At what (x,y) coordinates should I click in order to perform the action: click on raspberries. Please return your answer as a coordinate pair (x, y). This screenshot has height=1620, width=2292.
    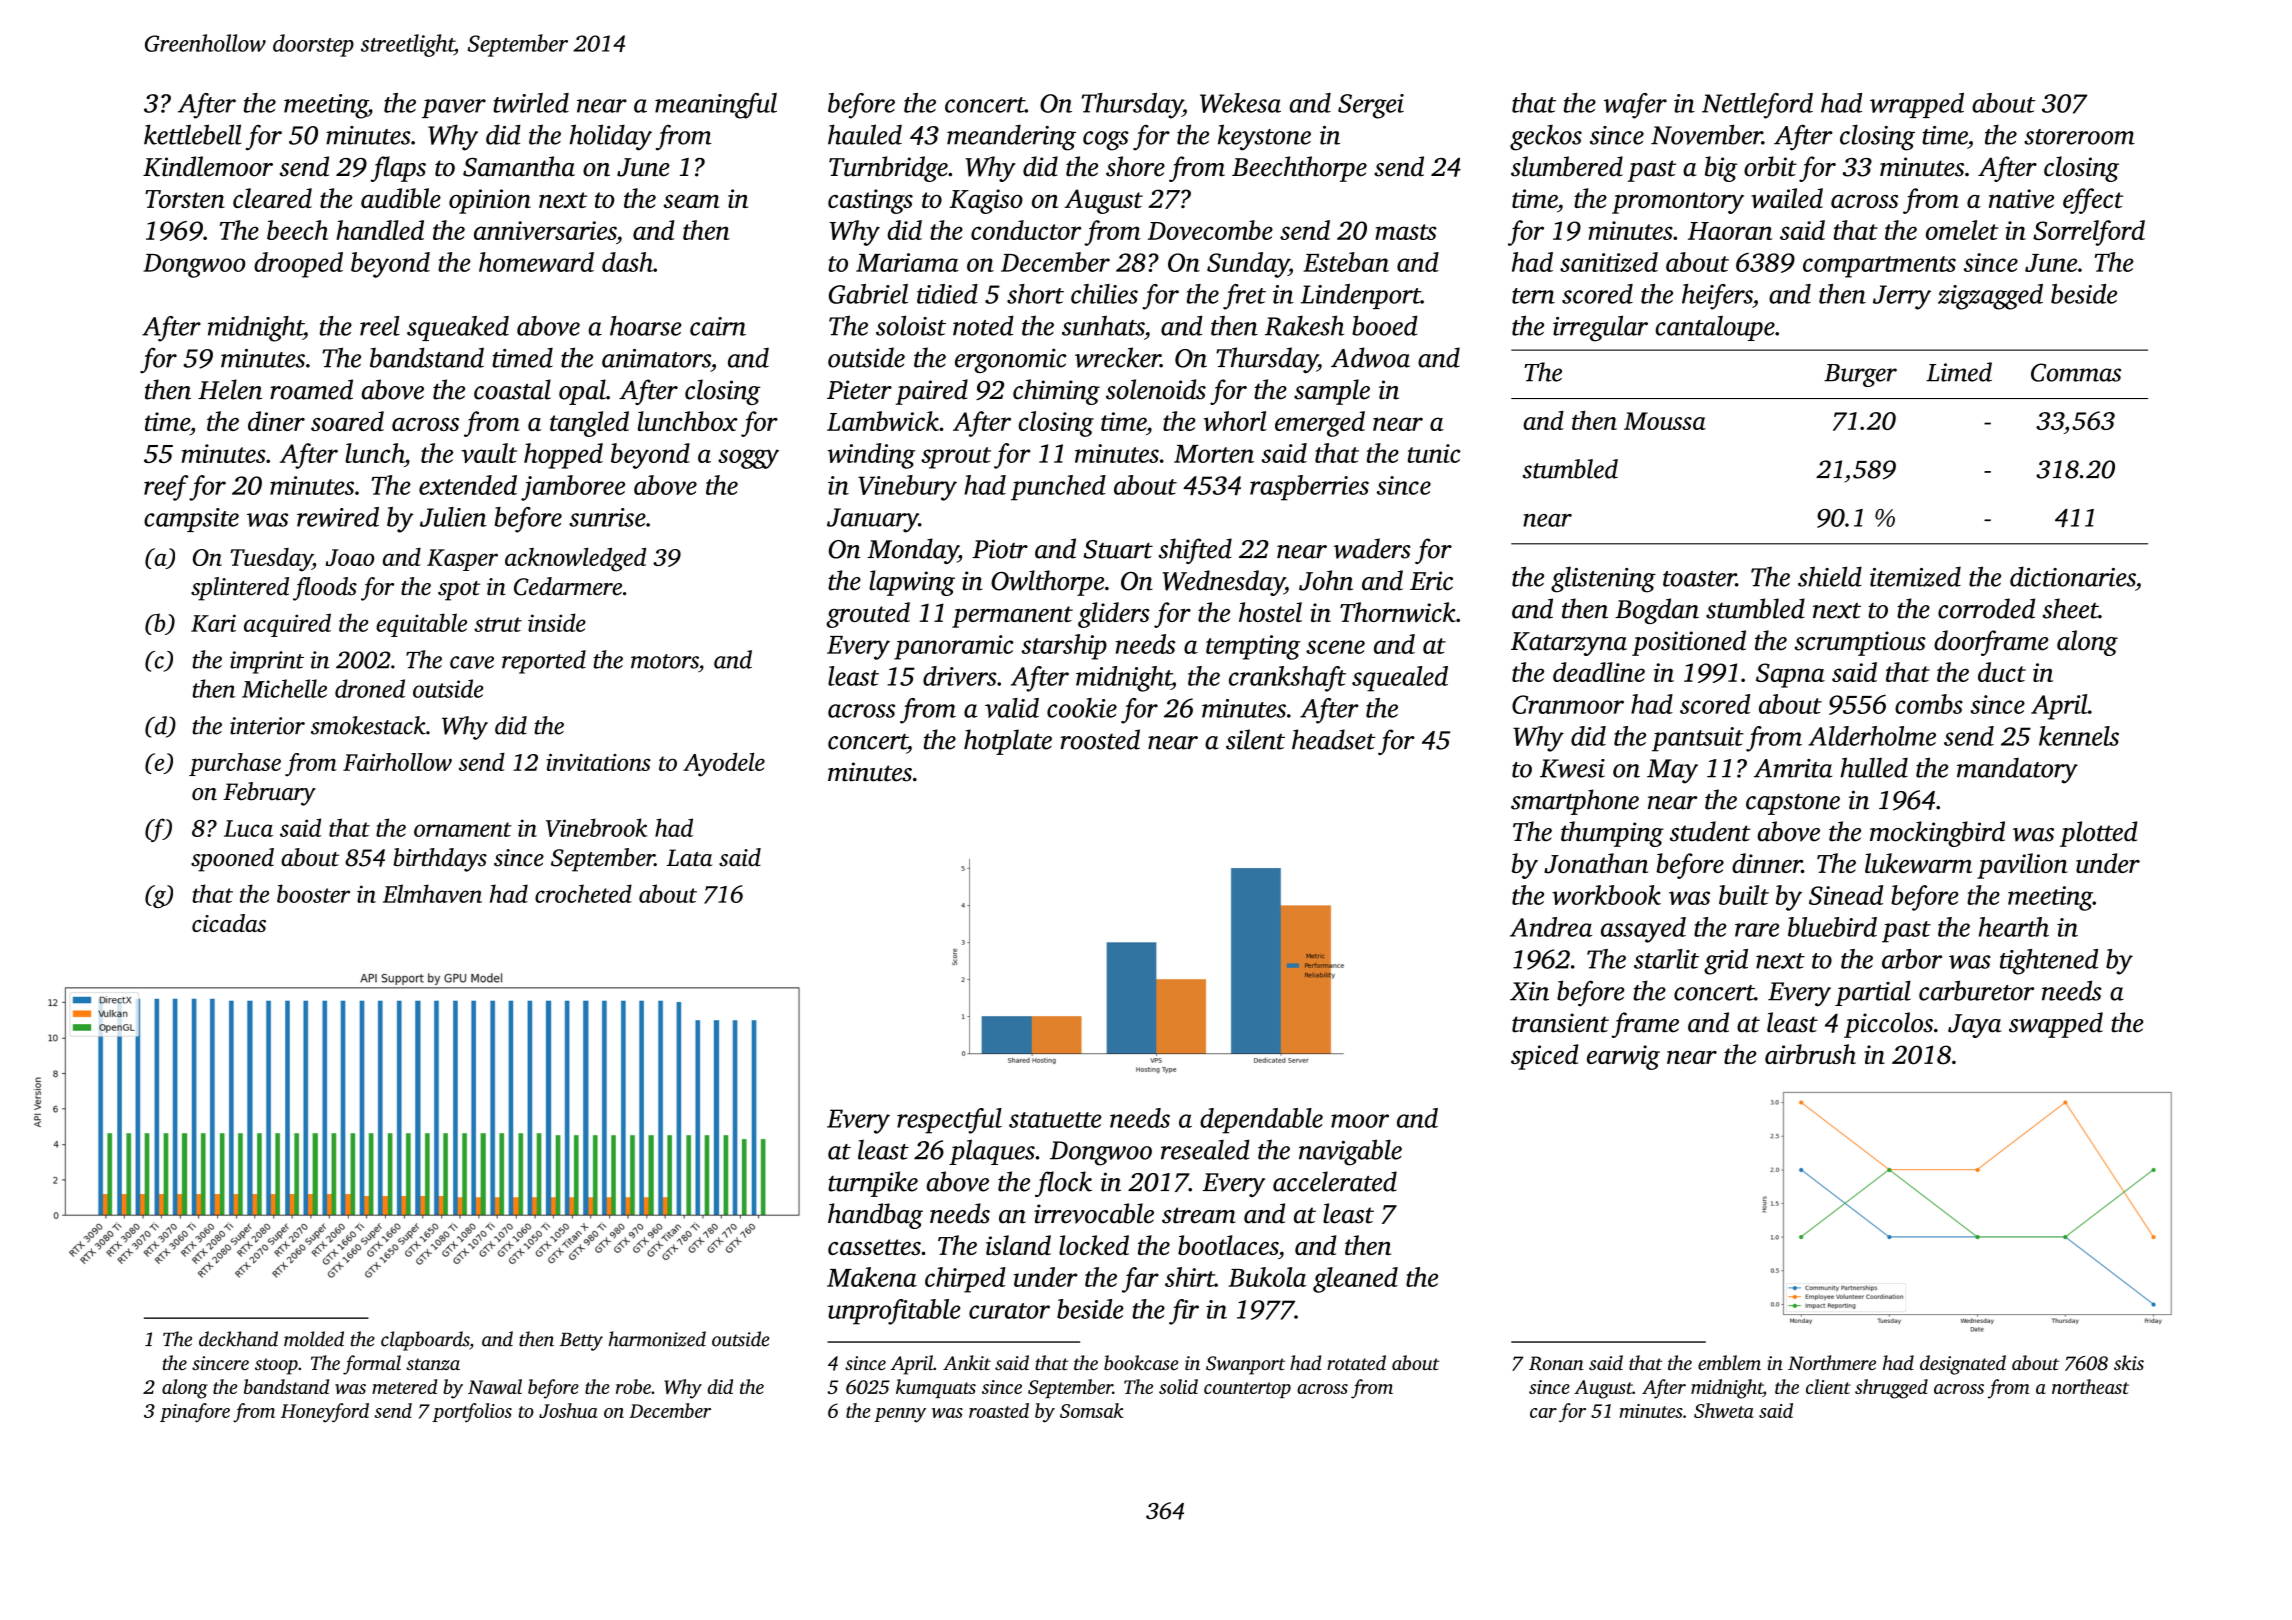
    Looking at the image, I should click on (1309, 488).
